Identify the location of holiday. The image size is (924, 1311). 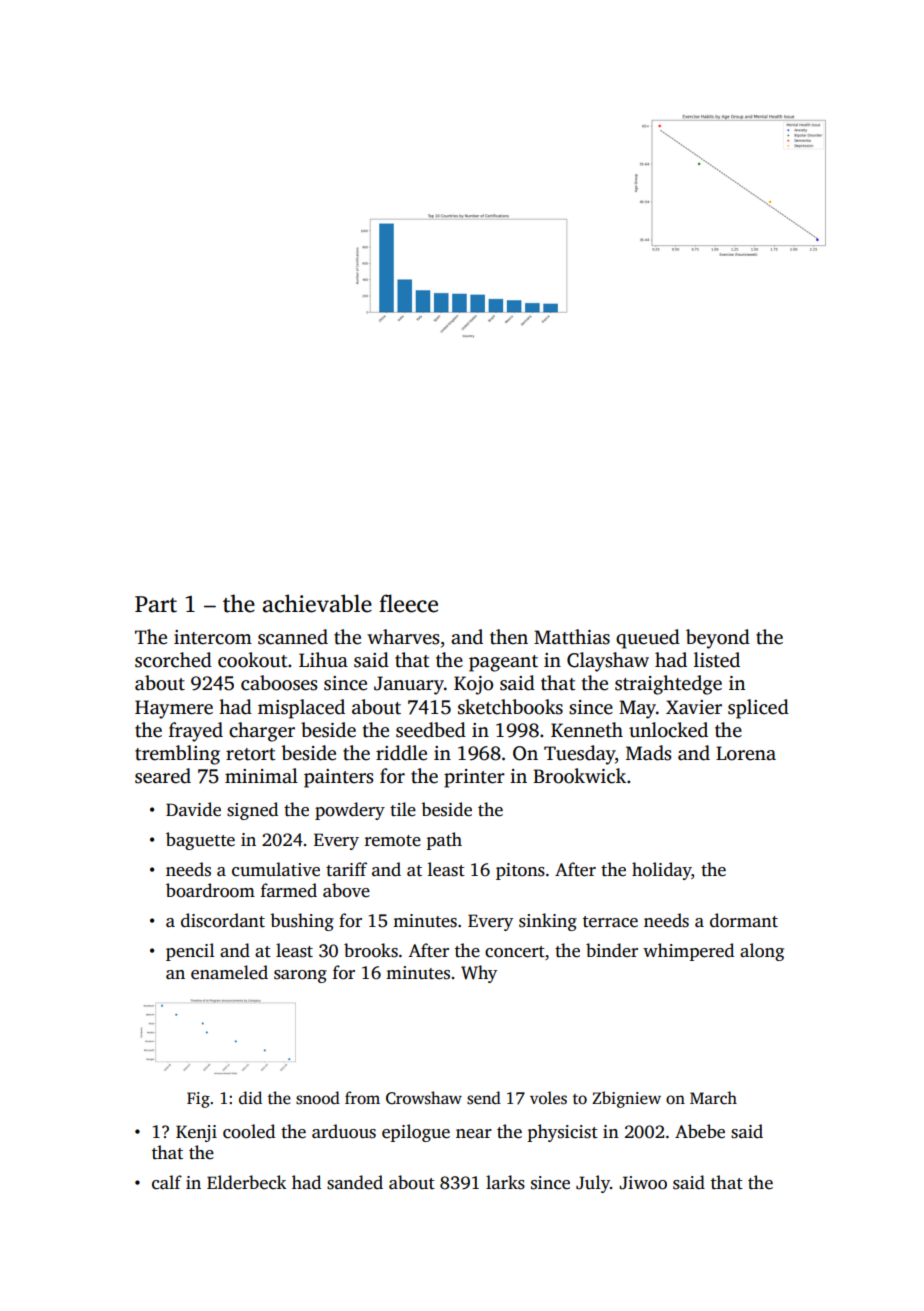
(662, 871).
